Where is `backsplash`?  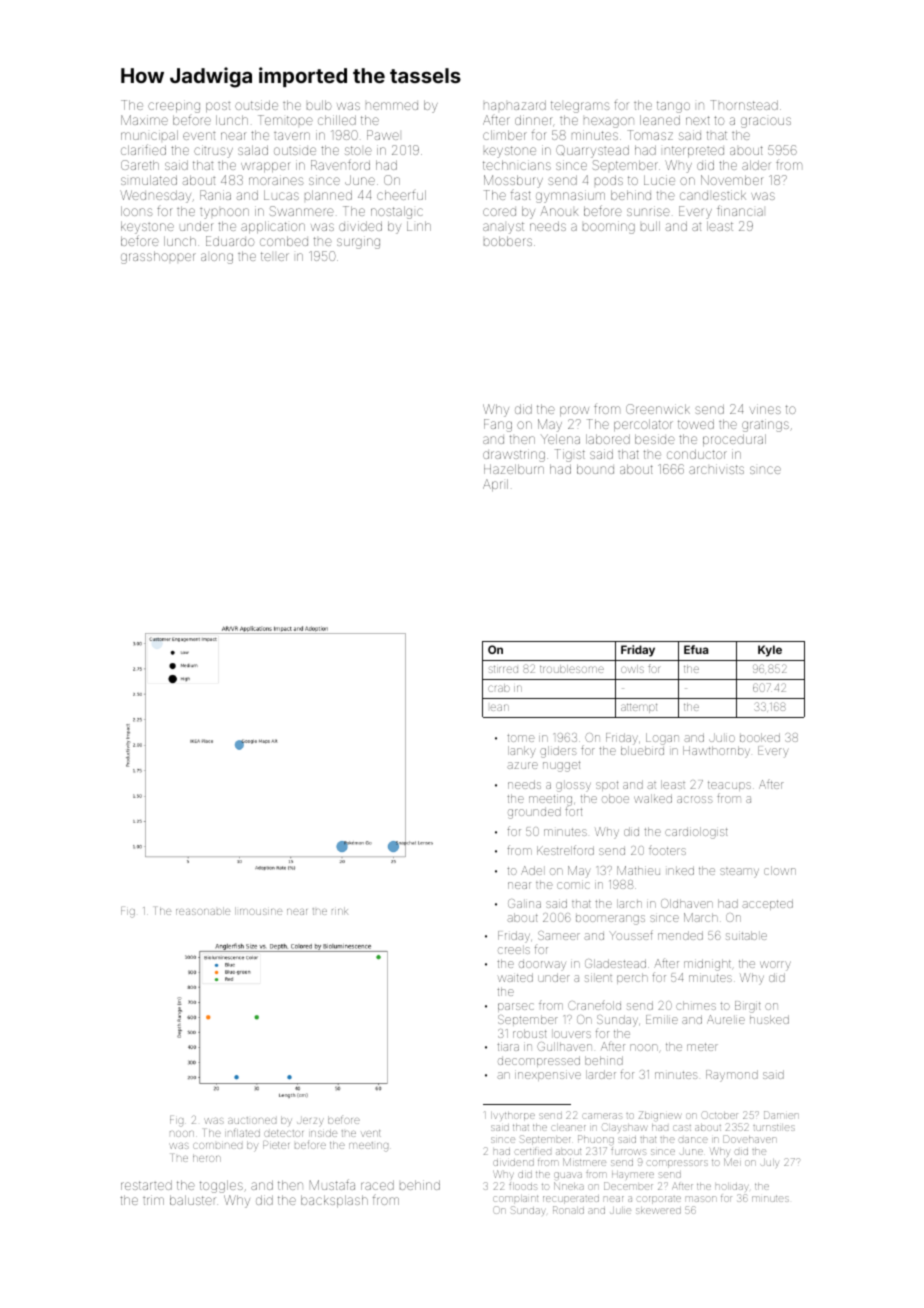
backsplash is located at coordinates (334, 1201).
